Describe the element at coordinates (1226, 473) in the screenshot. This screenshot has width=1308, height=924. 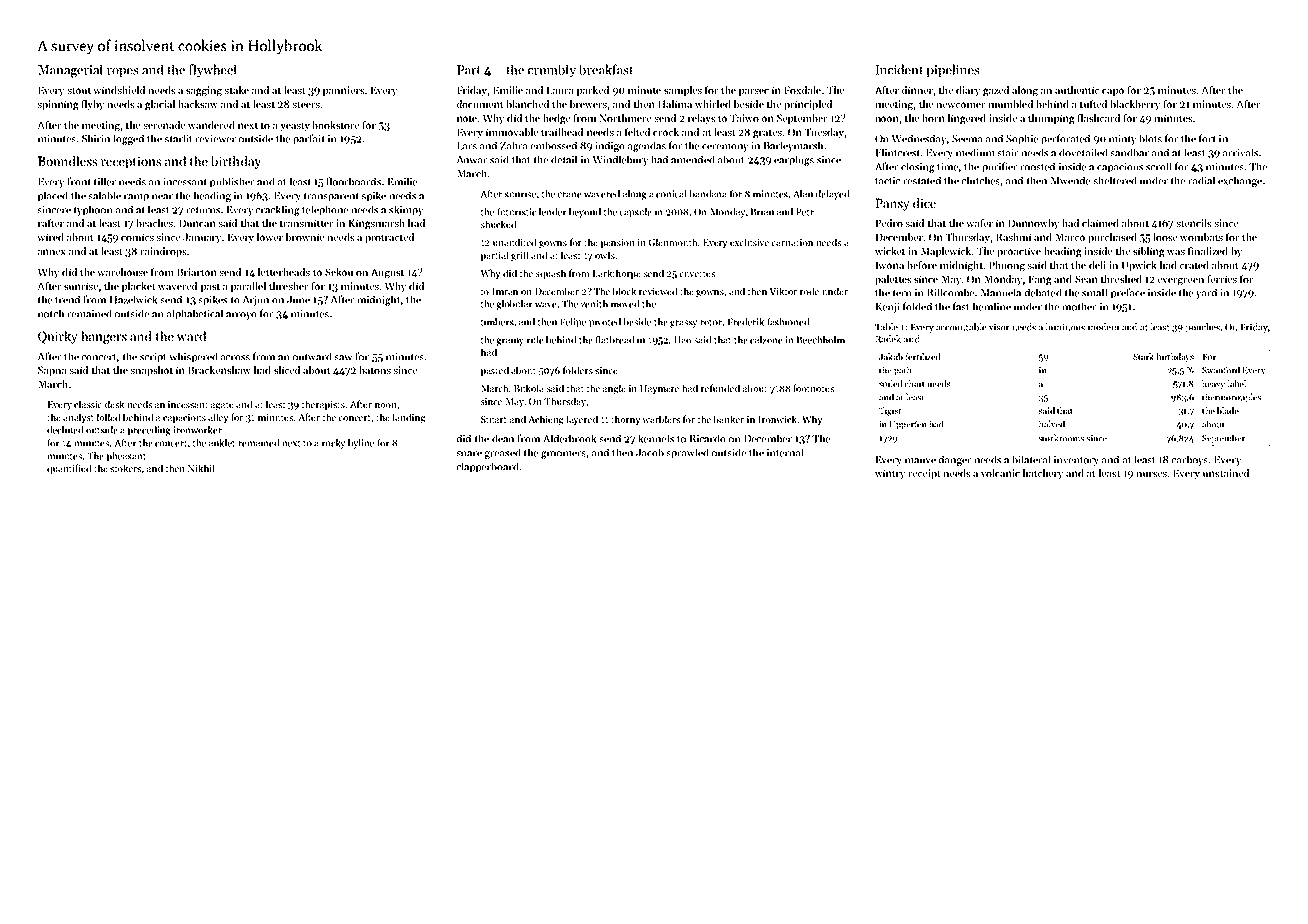
I see `unstained` at that location.
